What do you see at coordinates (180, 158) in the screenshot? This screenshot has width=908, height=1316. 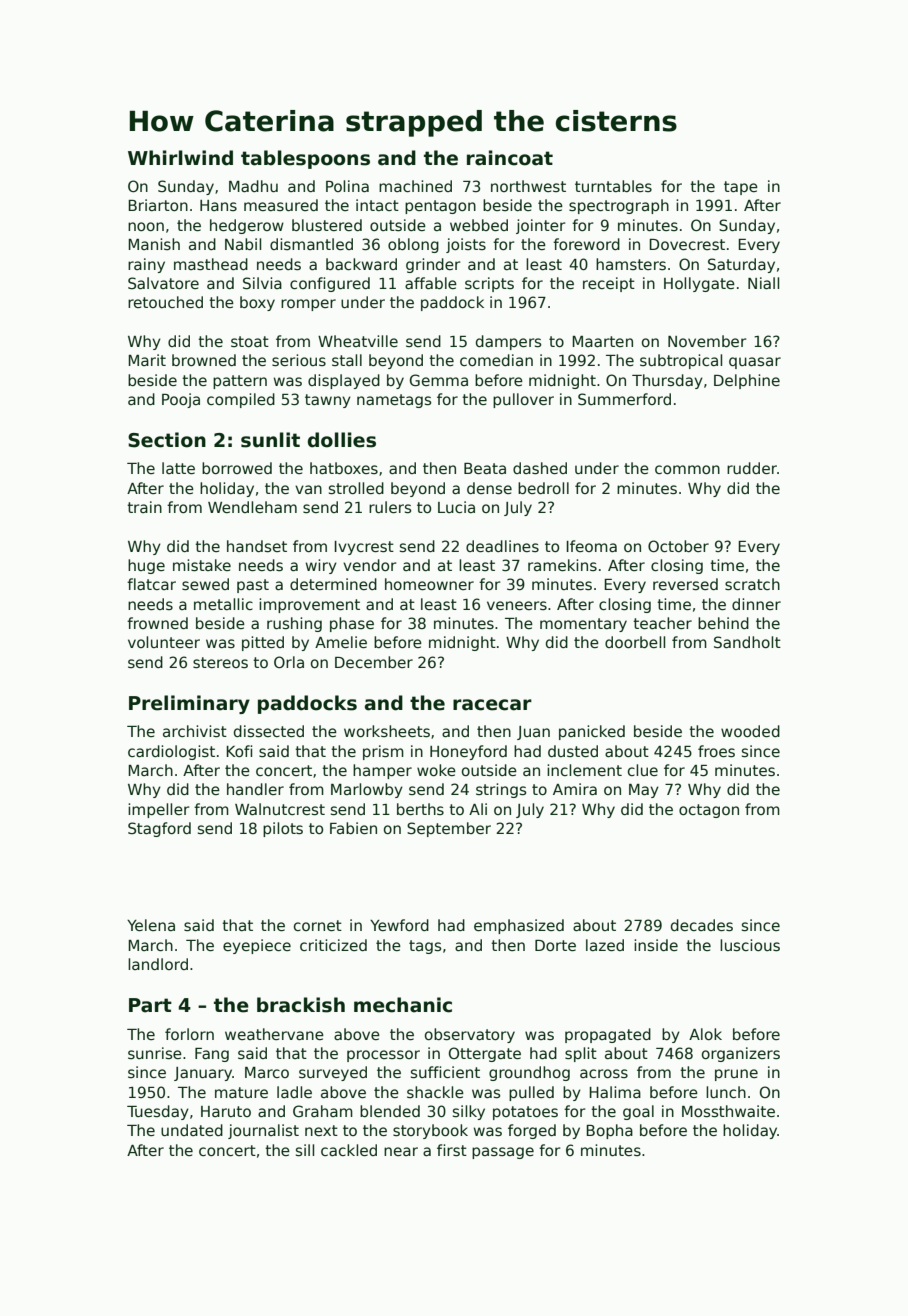 I see `Whirlwind` at bounding box center [180, 158].
